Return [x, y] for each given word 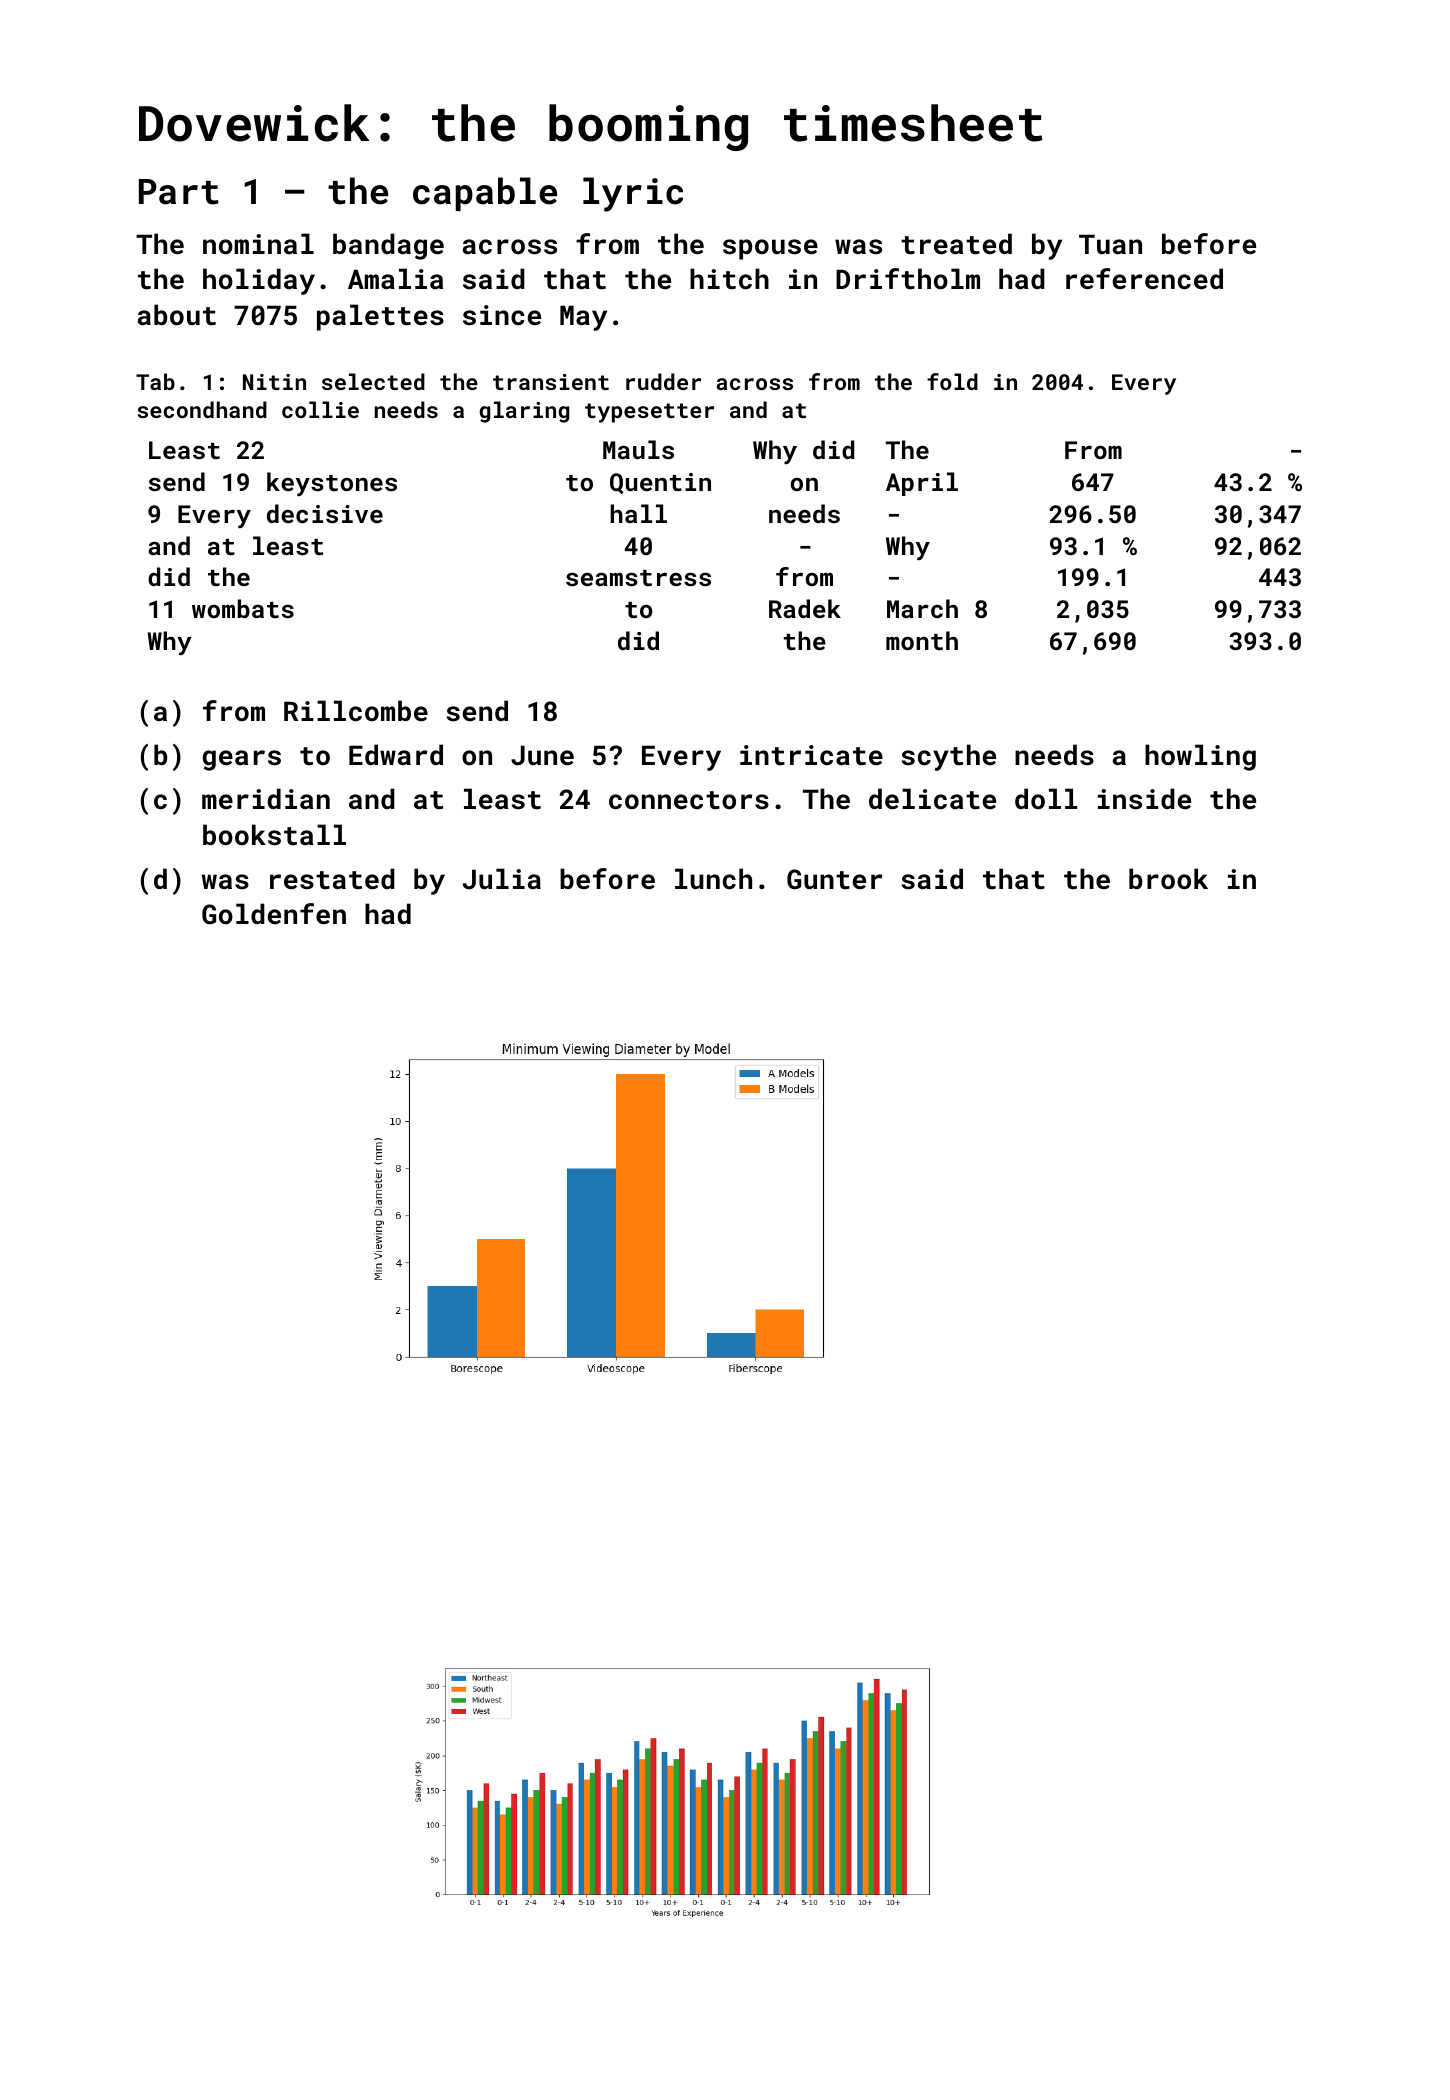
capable [485, 194]
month [922, 640]
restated [332, 879]
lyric [633, 194]
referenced [1144, 279]
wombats [243, 608]
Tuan [1110, 244]
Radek [805, 608]
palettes [380, 317]
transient [551, 382]
